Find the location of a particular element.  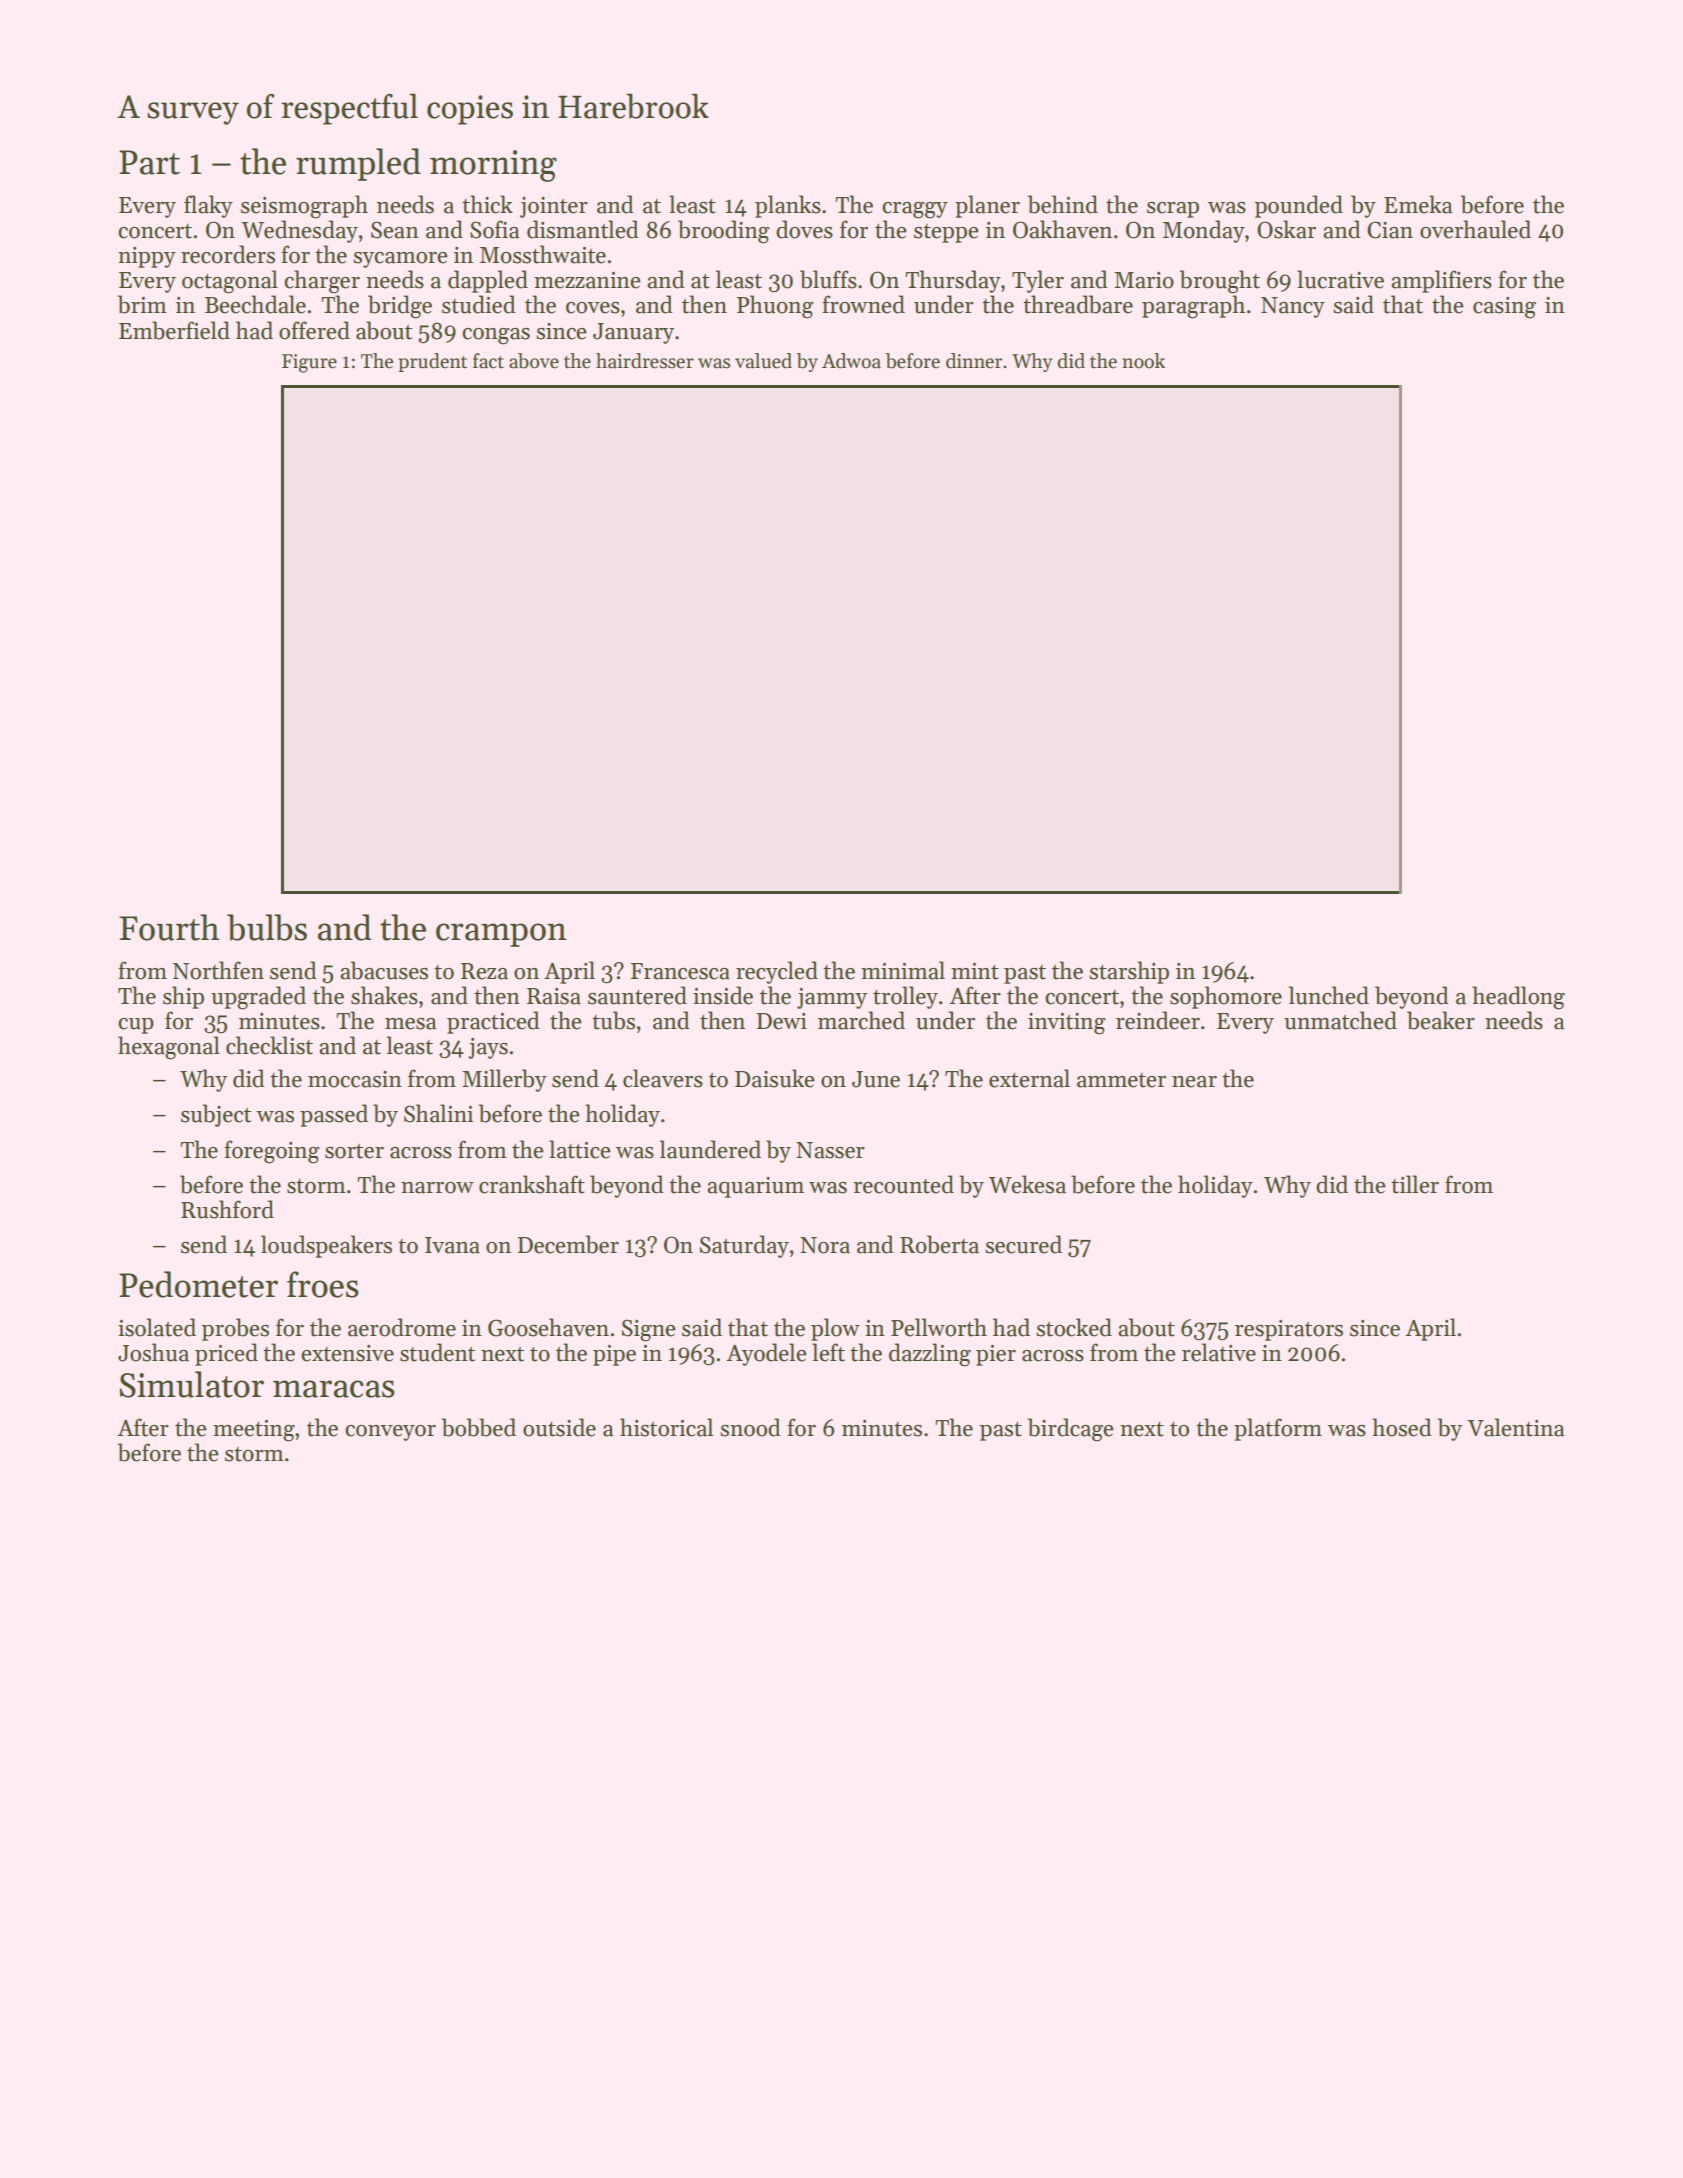

fact is located at coordinates (488, 361).
